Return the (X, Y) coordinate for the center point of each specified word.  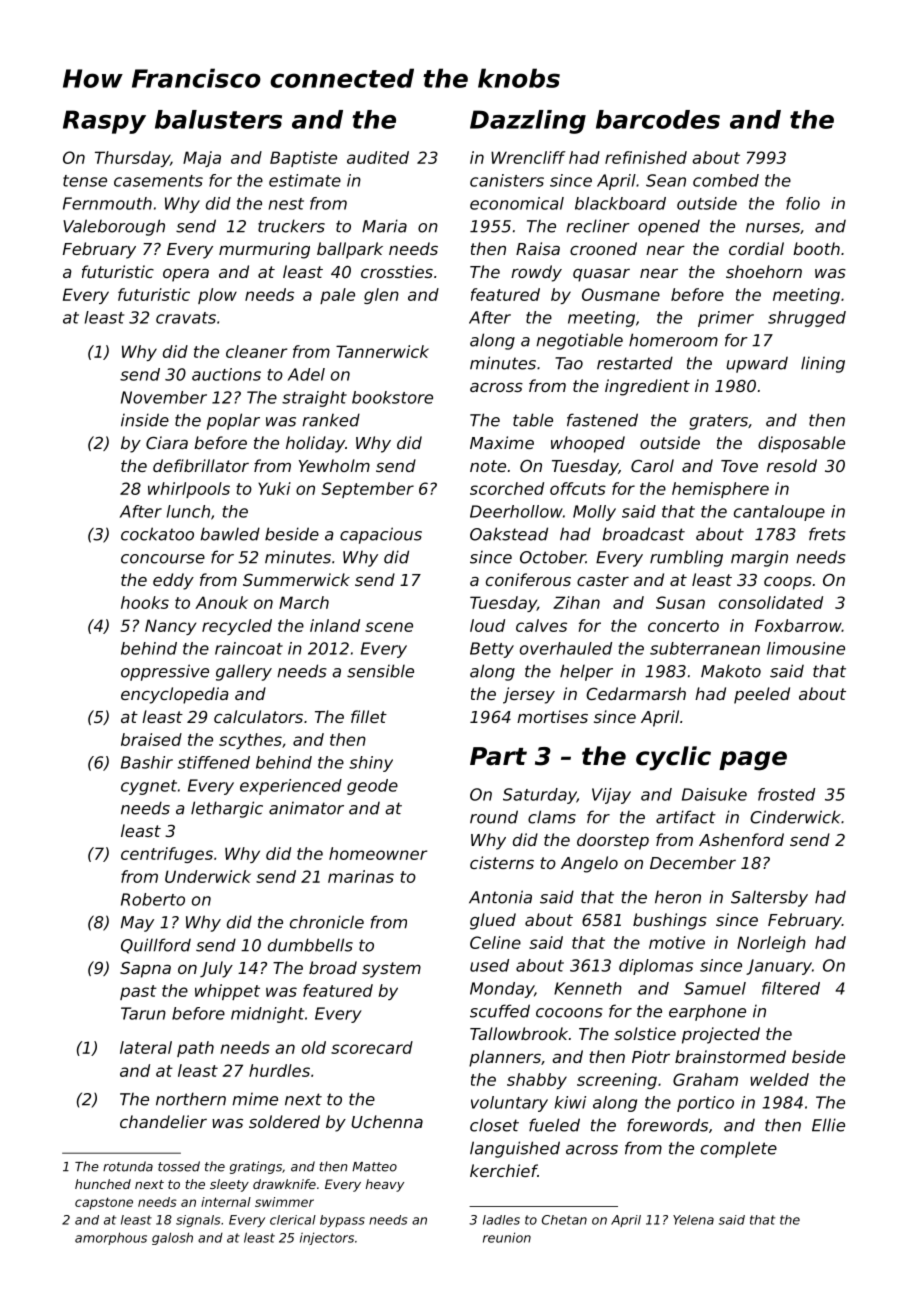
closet (494, 1125)
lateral (146, 1047)
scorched (507, 488)
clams (552, 817)
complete (739, 1149)
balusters (218, 119)
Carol (652, 465)
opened (669, 228)
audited (378, 157)
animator (306, 808)
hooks (145, 602)
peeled (762, 695)
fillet (369, 716)
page (753, 761)
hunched (103, 1184)
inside (145, 420)
